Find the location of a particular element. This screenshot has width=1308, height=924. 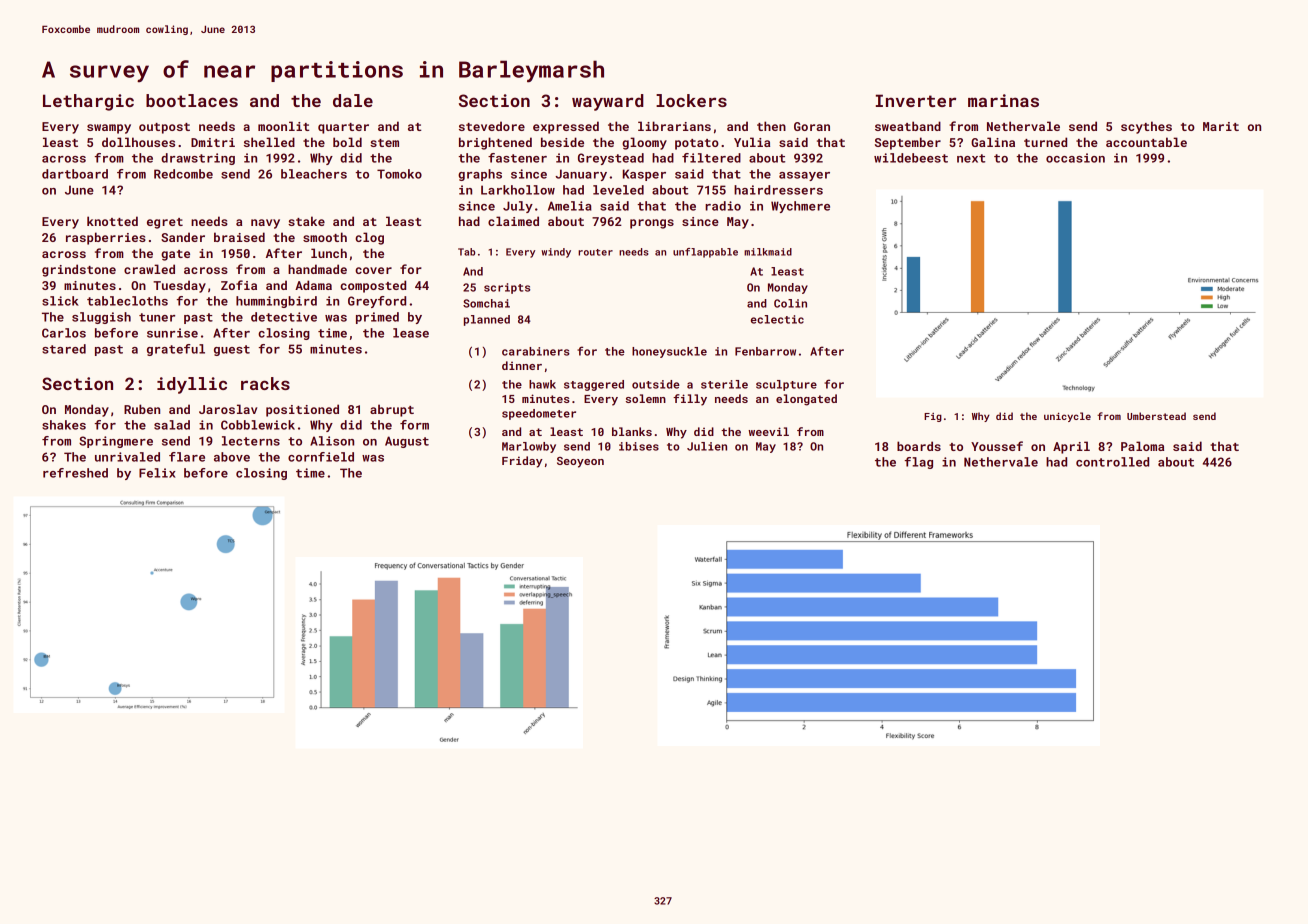

prongs is located at coordinates (652, 224).
